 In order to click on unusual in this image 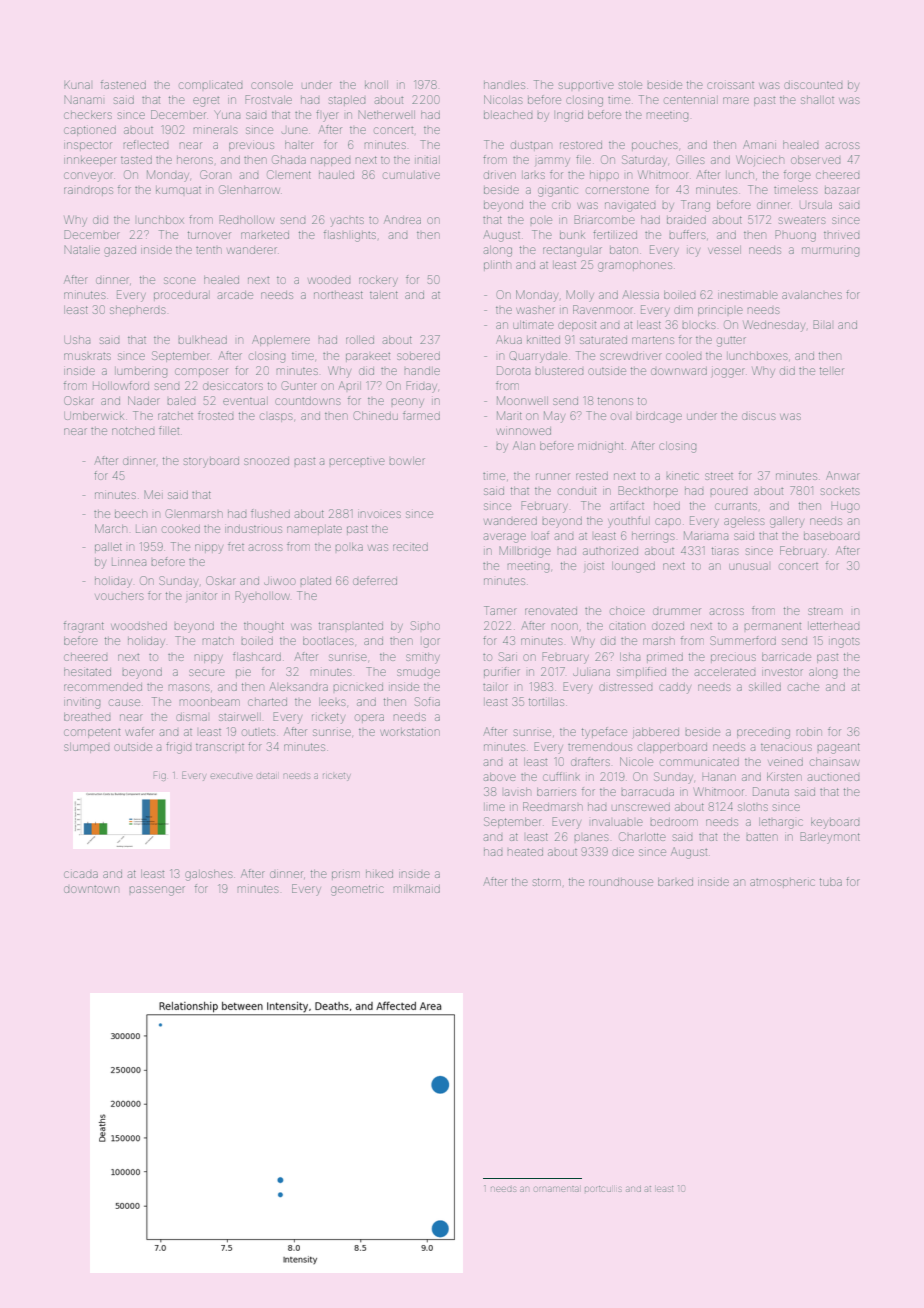, I will do `click(748, 566)`.
